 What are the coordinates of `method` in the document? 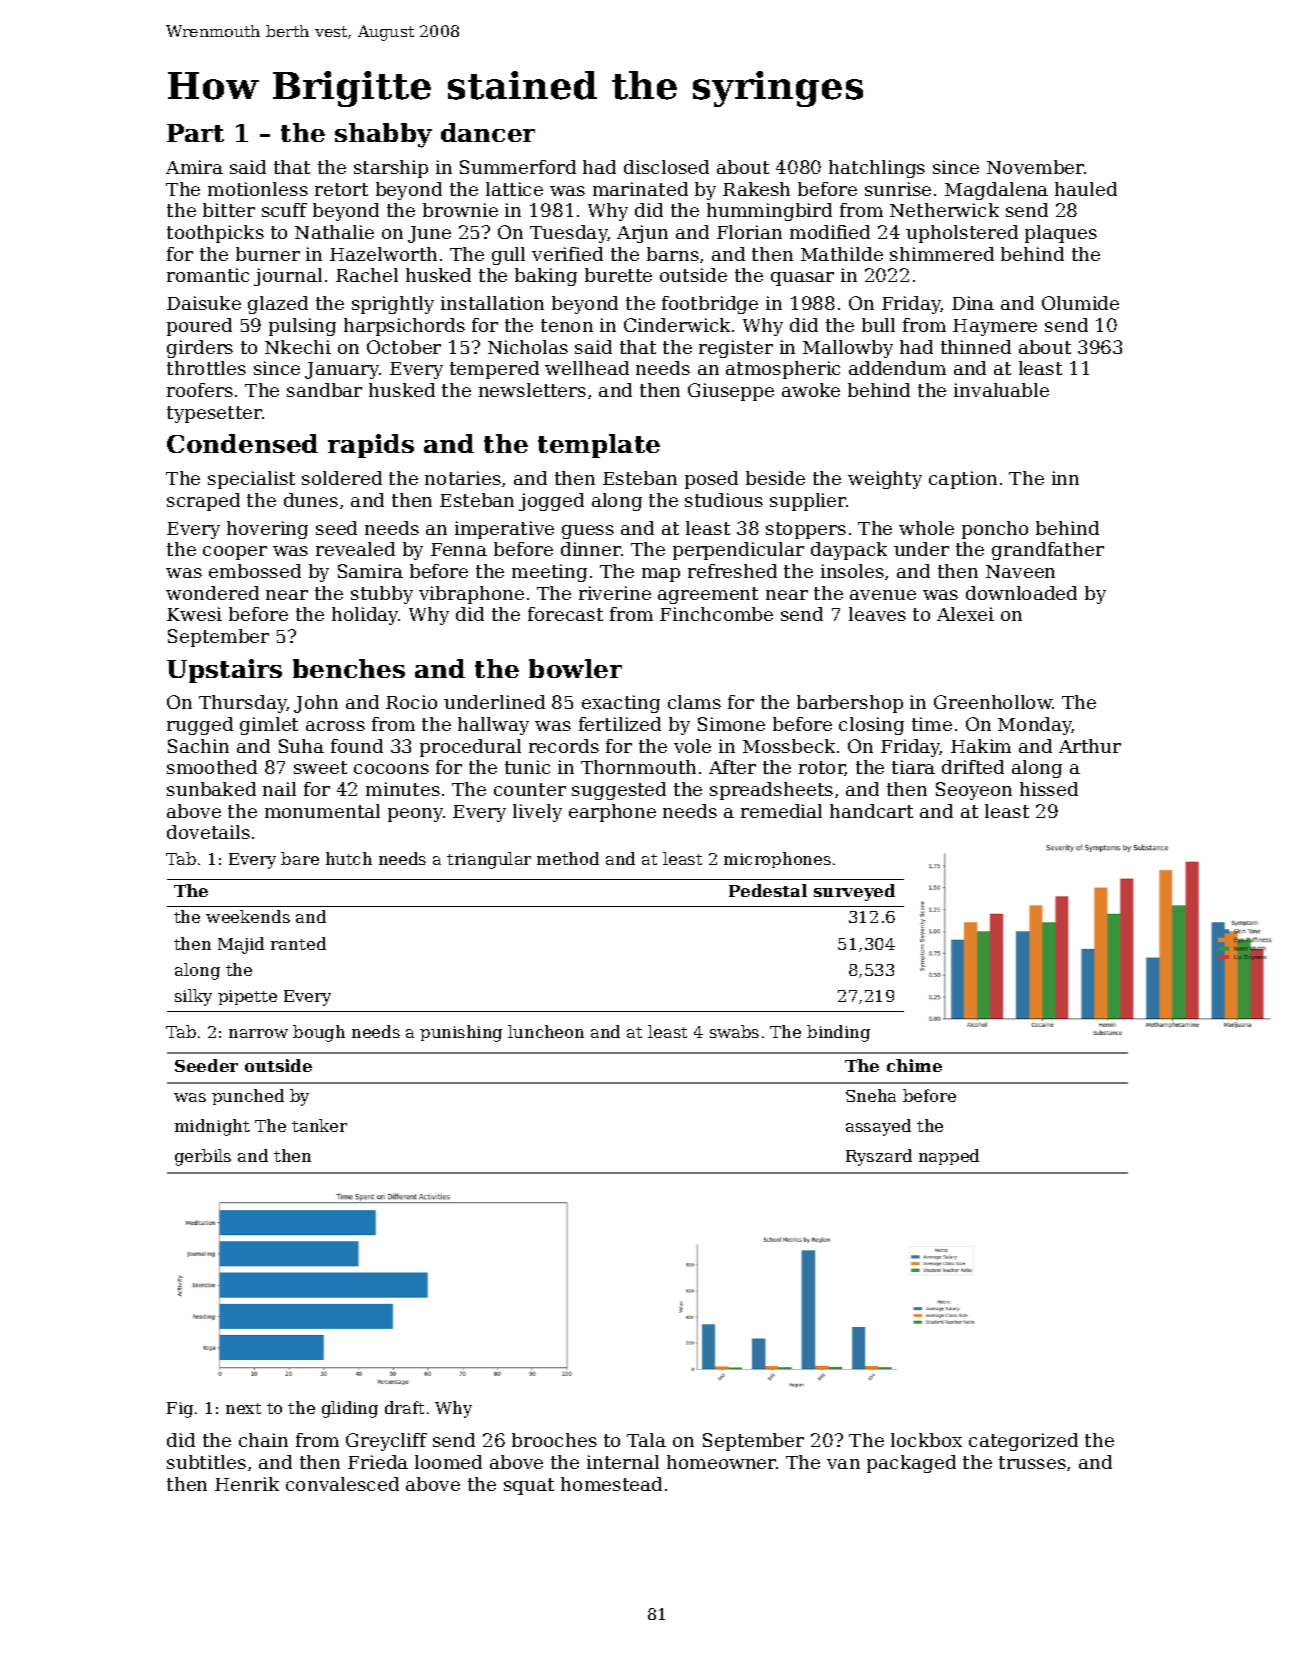 It's located at (568, 858).
